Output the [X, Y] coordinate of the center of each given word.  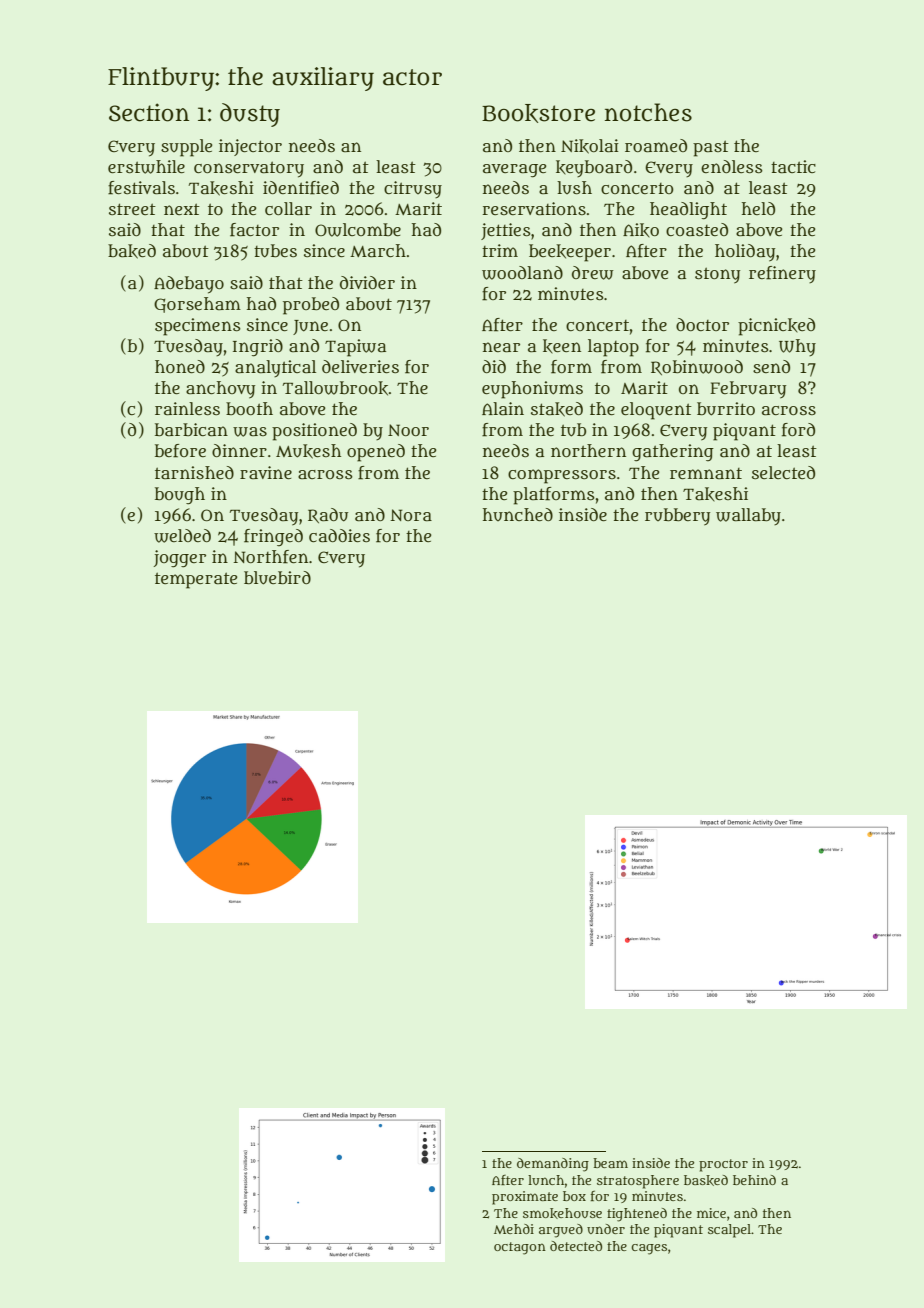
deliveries [360, 366]
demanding [553, 1165]
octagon [520, 1248]
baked [132, 251]
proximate [525, 1198]
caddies [339, 535]
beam [610, 1163]
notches [648, 112]
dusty [250, 115]
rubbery [677, 517]
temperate [196, 580]
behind [754, 1180]
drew [593, 273]
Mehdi [514, 1229]
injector [250, 147]
